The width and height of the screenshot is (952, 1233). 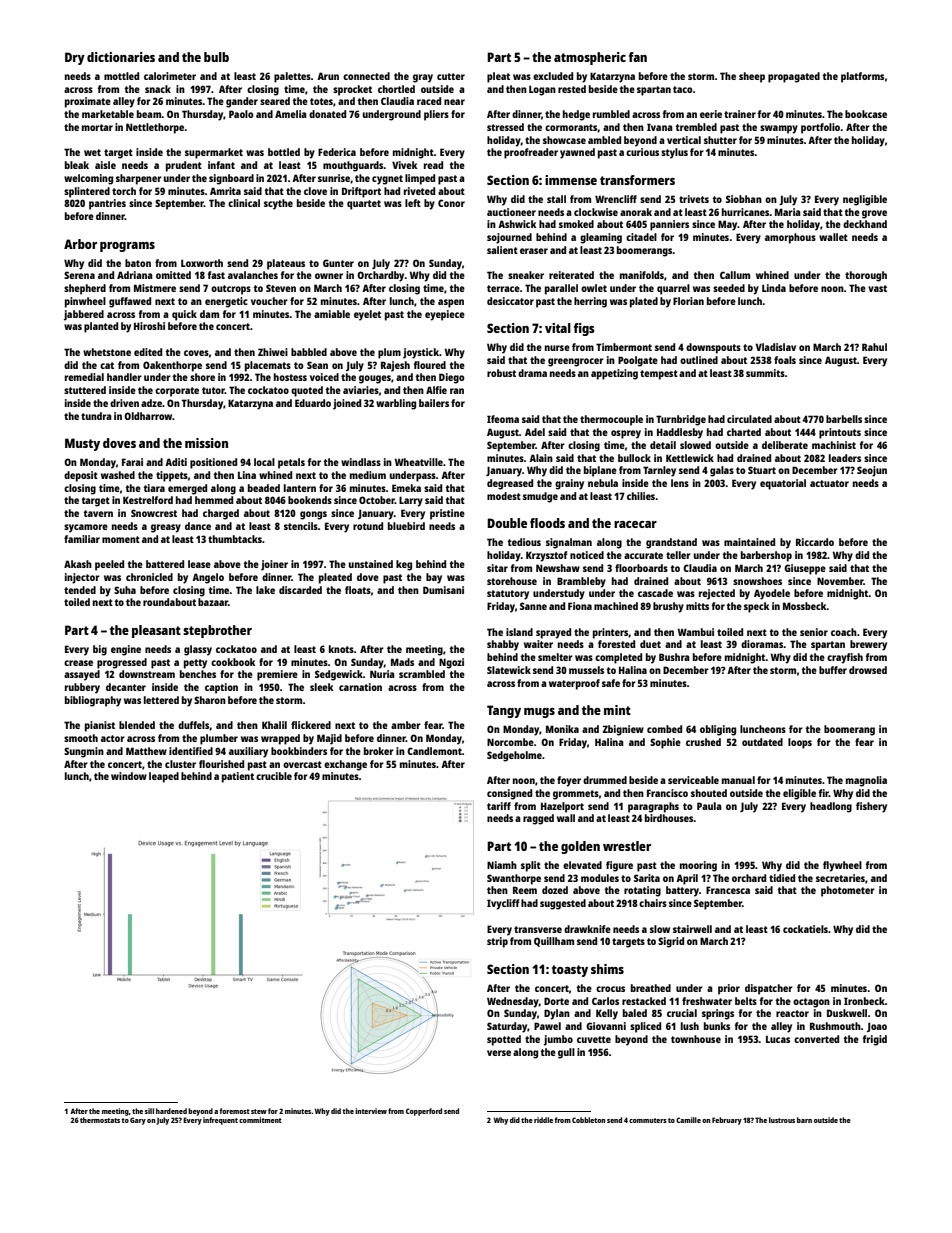 I want to click on patient, so click(x=238, y=777).
